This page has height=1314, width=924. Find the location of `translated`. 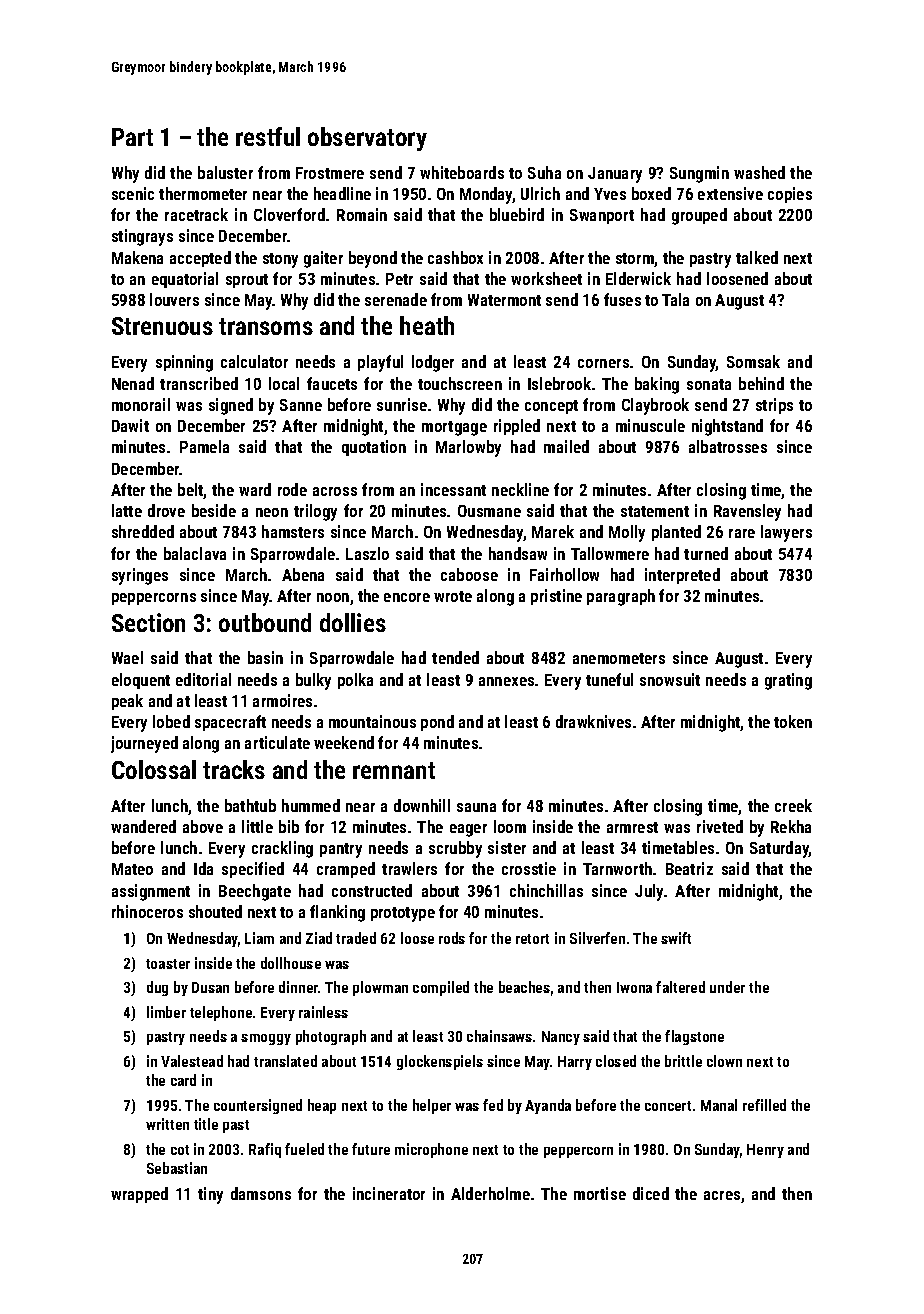

translated is located at coordinates (285, 1061).
